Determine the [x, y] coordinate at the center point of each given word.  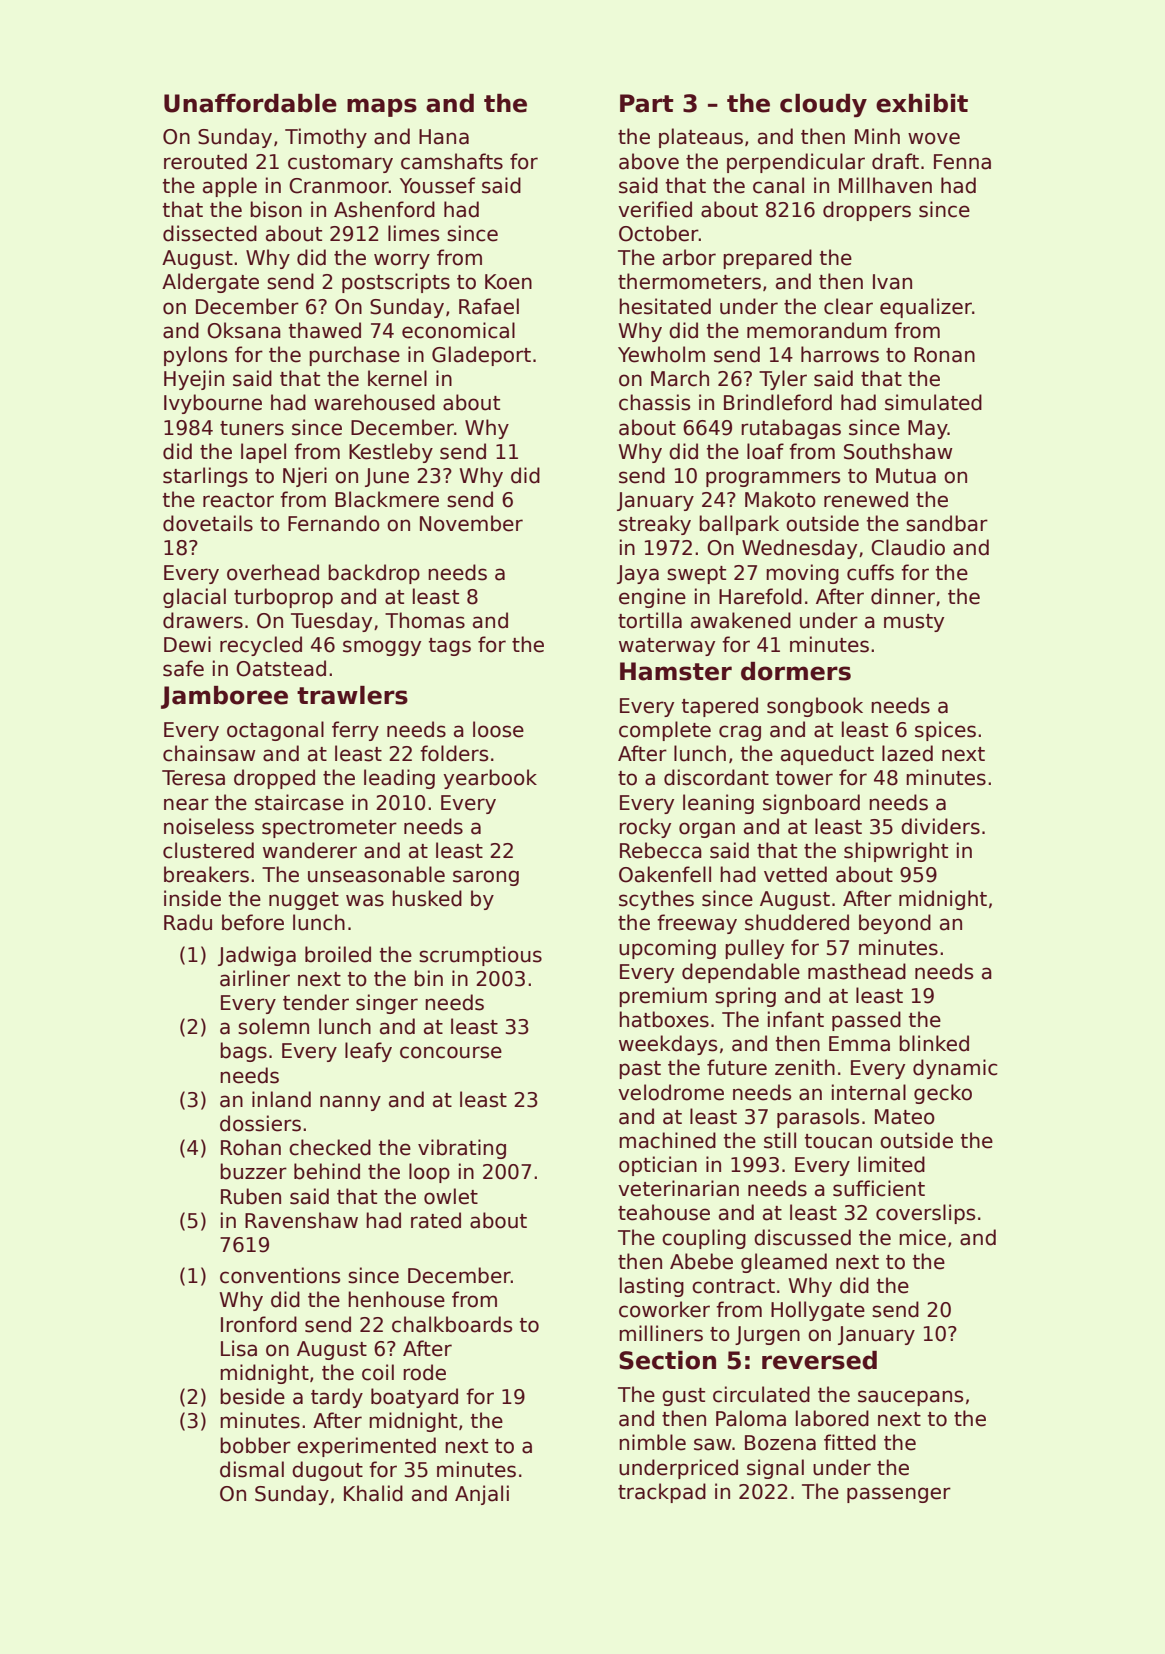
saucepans [910, 1398]
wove [934, 138]
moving [802, 574]
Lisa [239, 1348]
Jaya [638, 574]
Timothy [326, 138]
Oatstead [281, 668]
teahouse [664, 1212]
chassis [654, 402]
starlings [205, 477]
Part [646, 103]
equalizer [926, 308]
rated [436, 1220]
